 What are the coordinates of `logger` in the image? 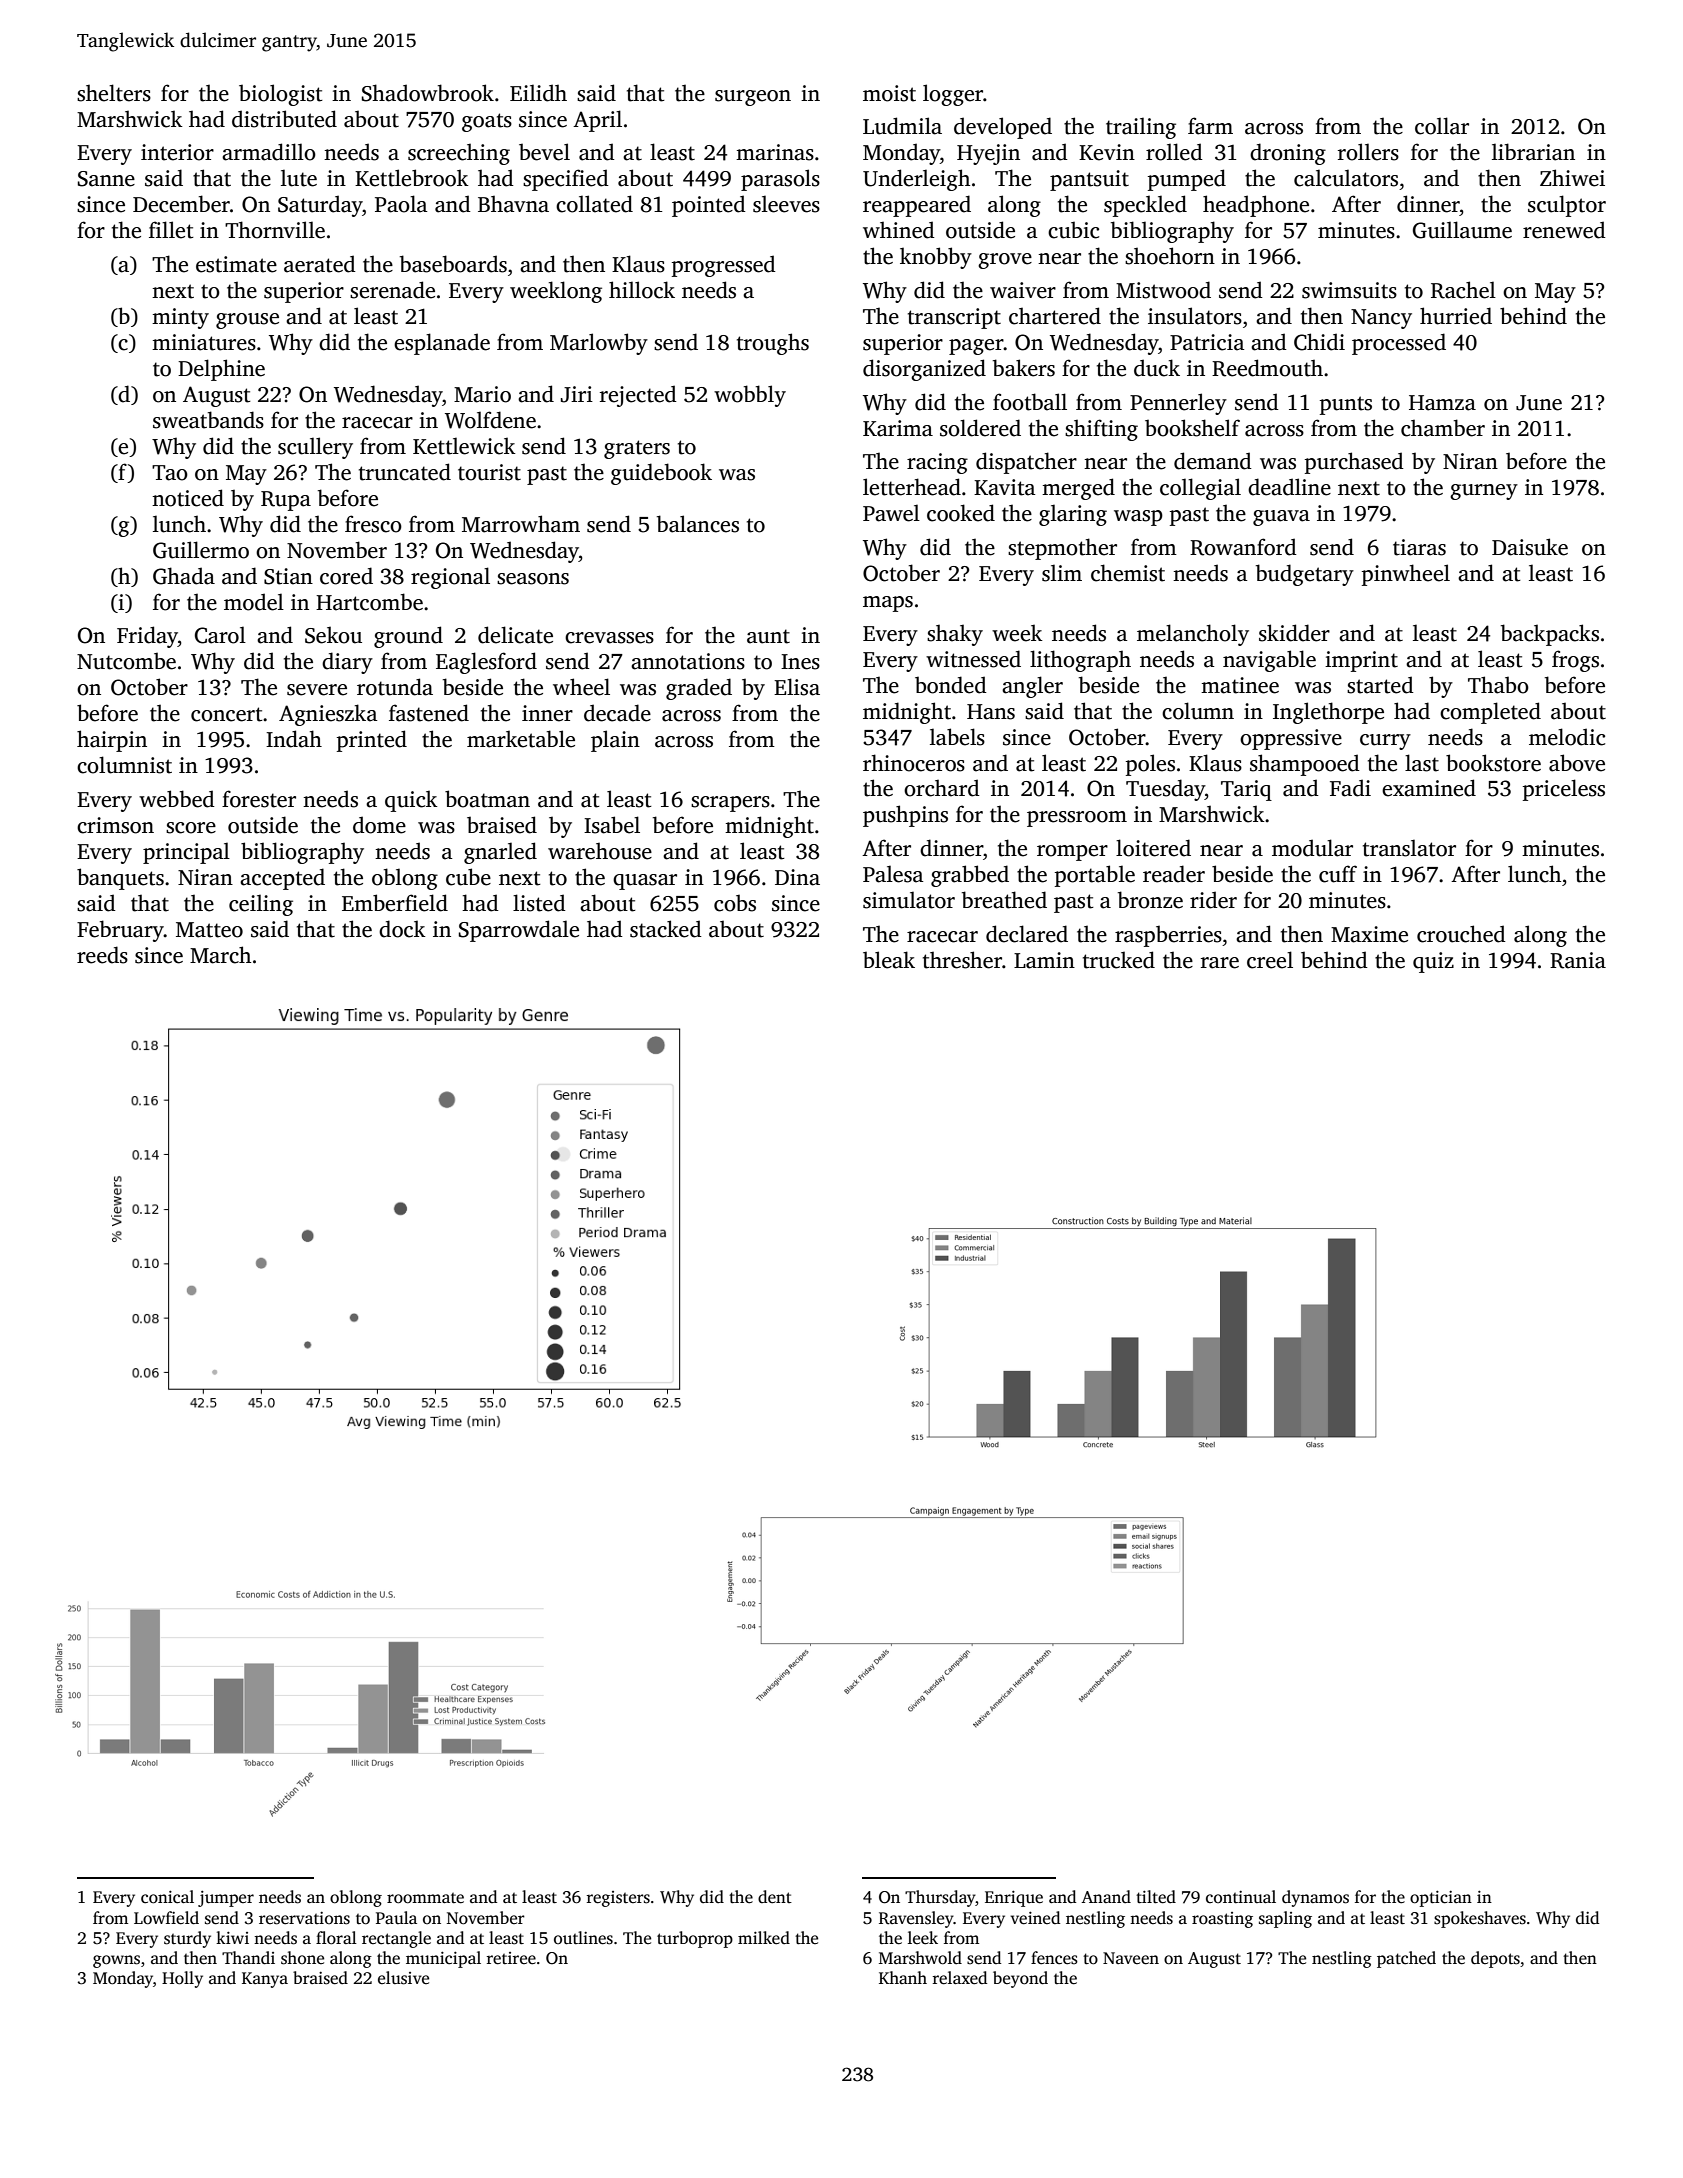 It's located at (953, 95).
